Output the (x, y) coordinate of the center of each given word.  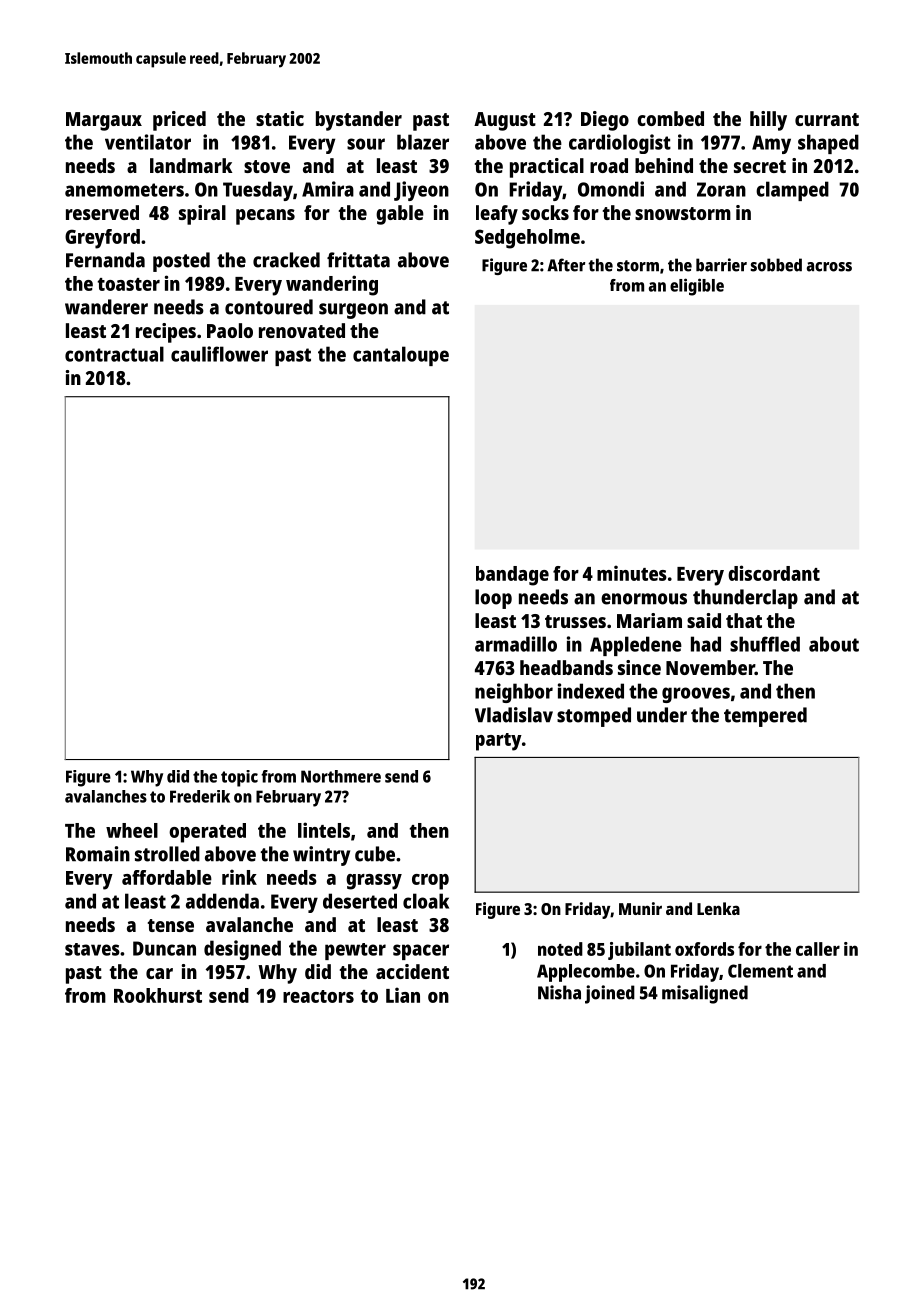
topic (239, 778)
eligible (697, 287)
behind (664, 165)
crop (430, 882)
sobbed (776, 265)
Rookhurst (158, 995)
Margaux (104, 121)
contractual (114, 354)
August (505, 121)
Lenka (718, 908)
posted (181, 262)
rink (239, 877)
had (706, 644)
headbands (566, 667)
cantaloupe (401, 356)
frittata (358, 260)
